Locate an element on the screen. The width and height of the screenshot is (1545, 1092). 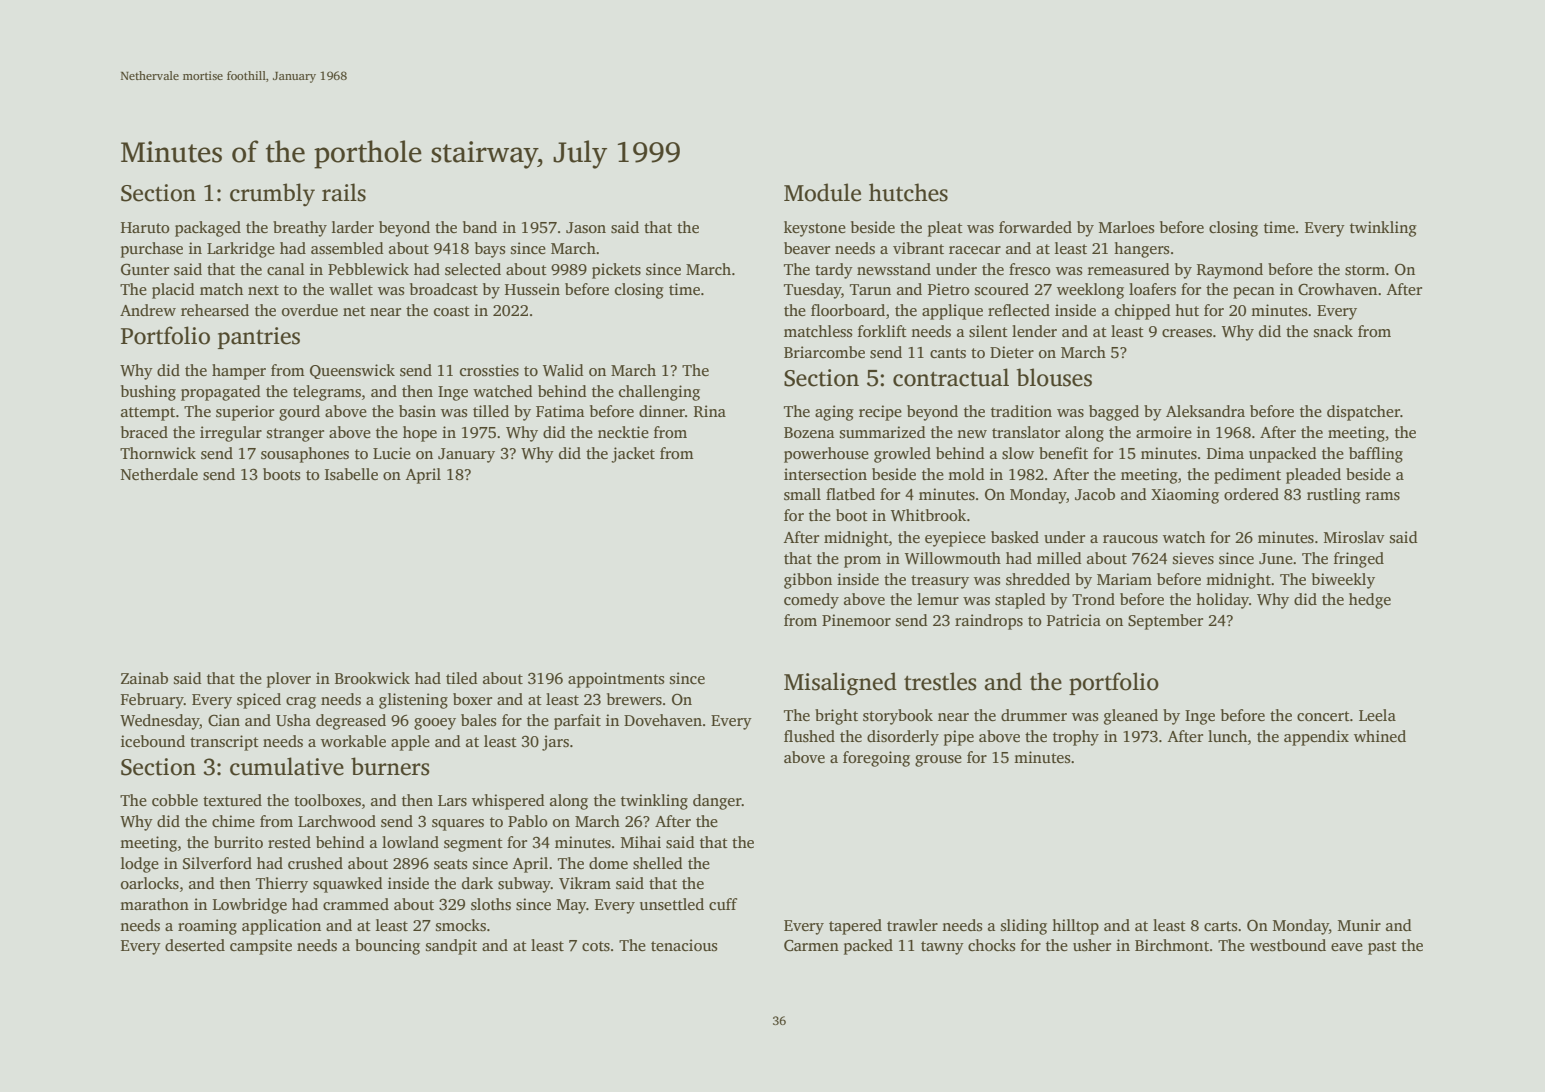
Pinemoor is located at coordinates (856, 620).
